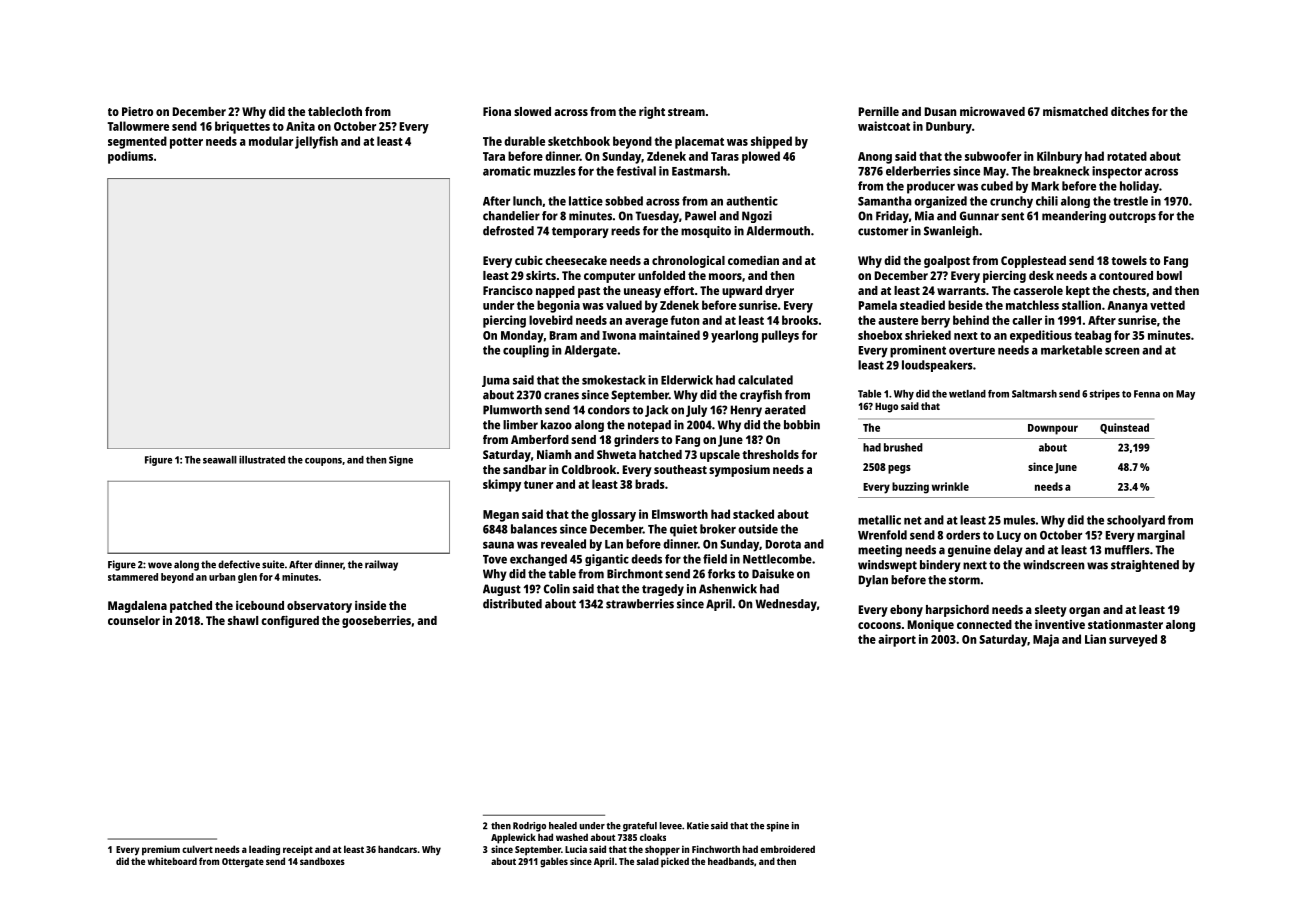  Describe the element at coordinates (897, 640) in the document. I see `airport` at that location.
